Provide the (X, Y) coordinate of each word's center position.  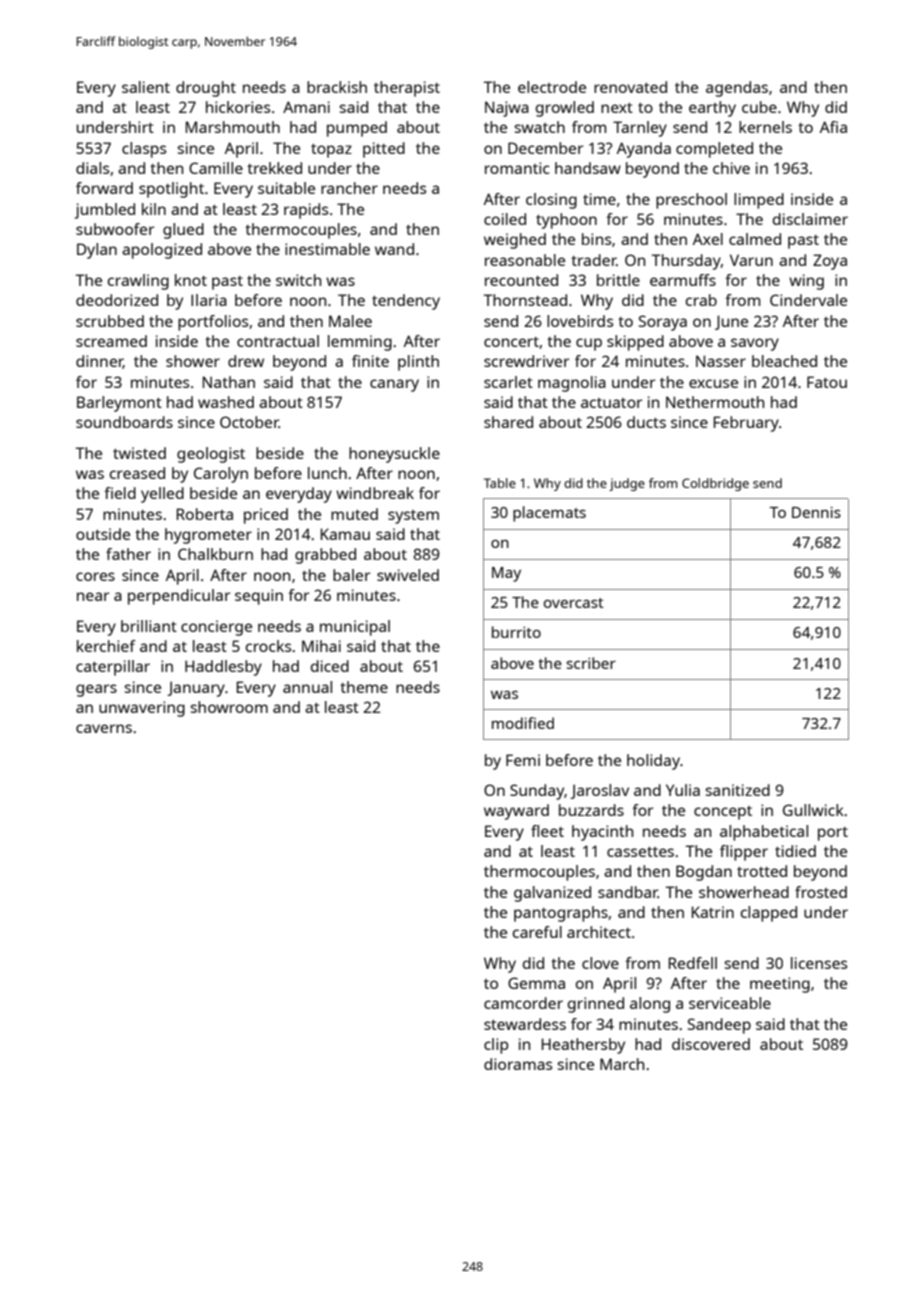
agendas (737, 89)
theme (364, 687)
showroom (229, 707)
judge (627, 484)
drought (206, 89)
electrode (552, 87)
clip (496, 1046)
